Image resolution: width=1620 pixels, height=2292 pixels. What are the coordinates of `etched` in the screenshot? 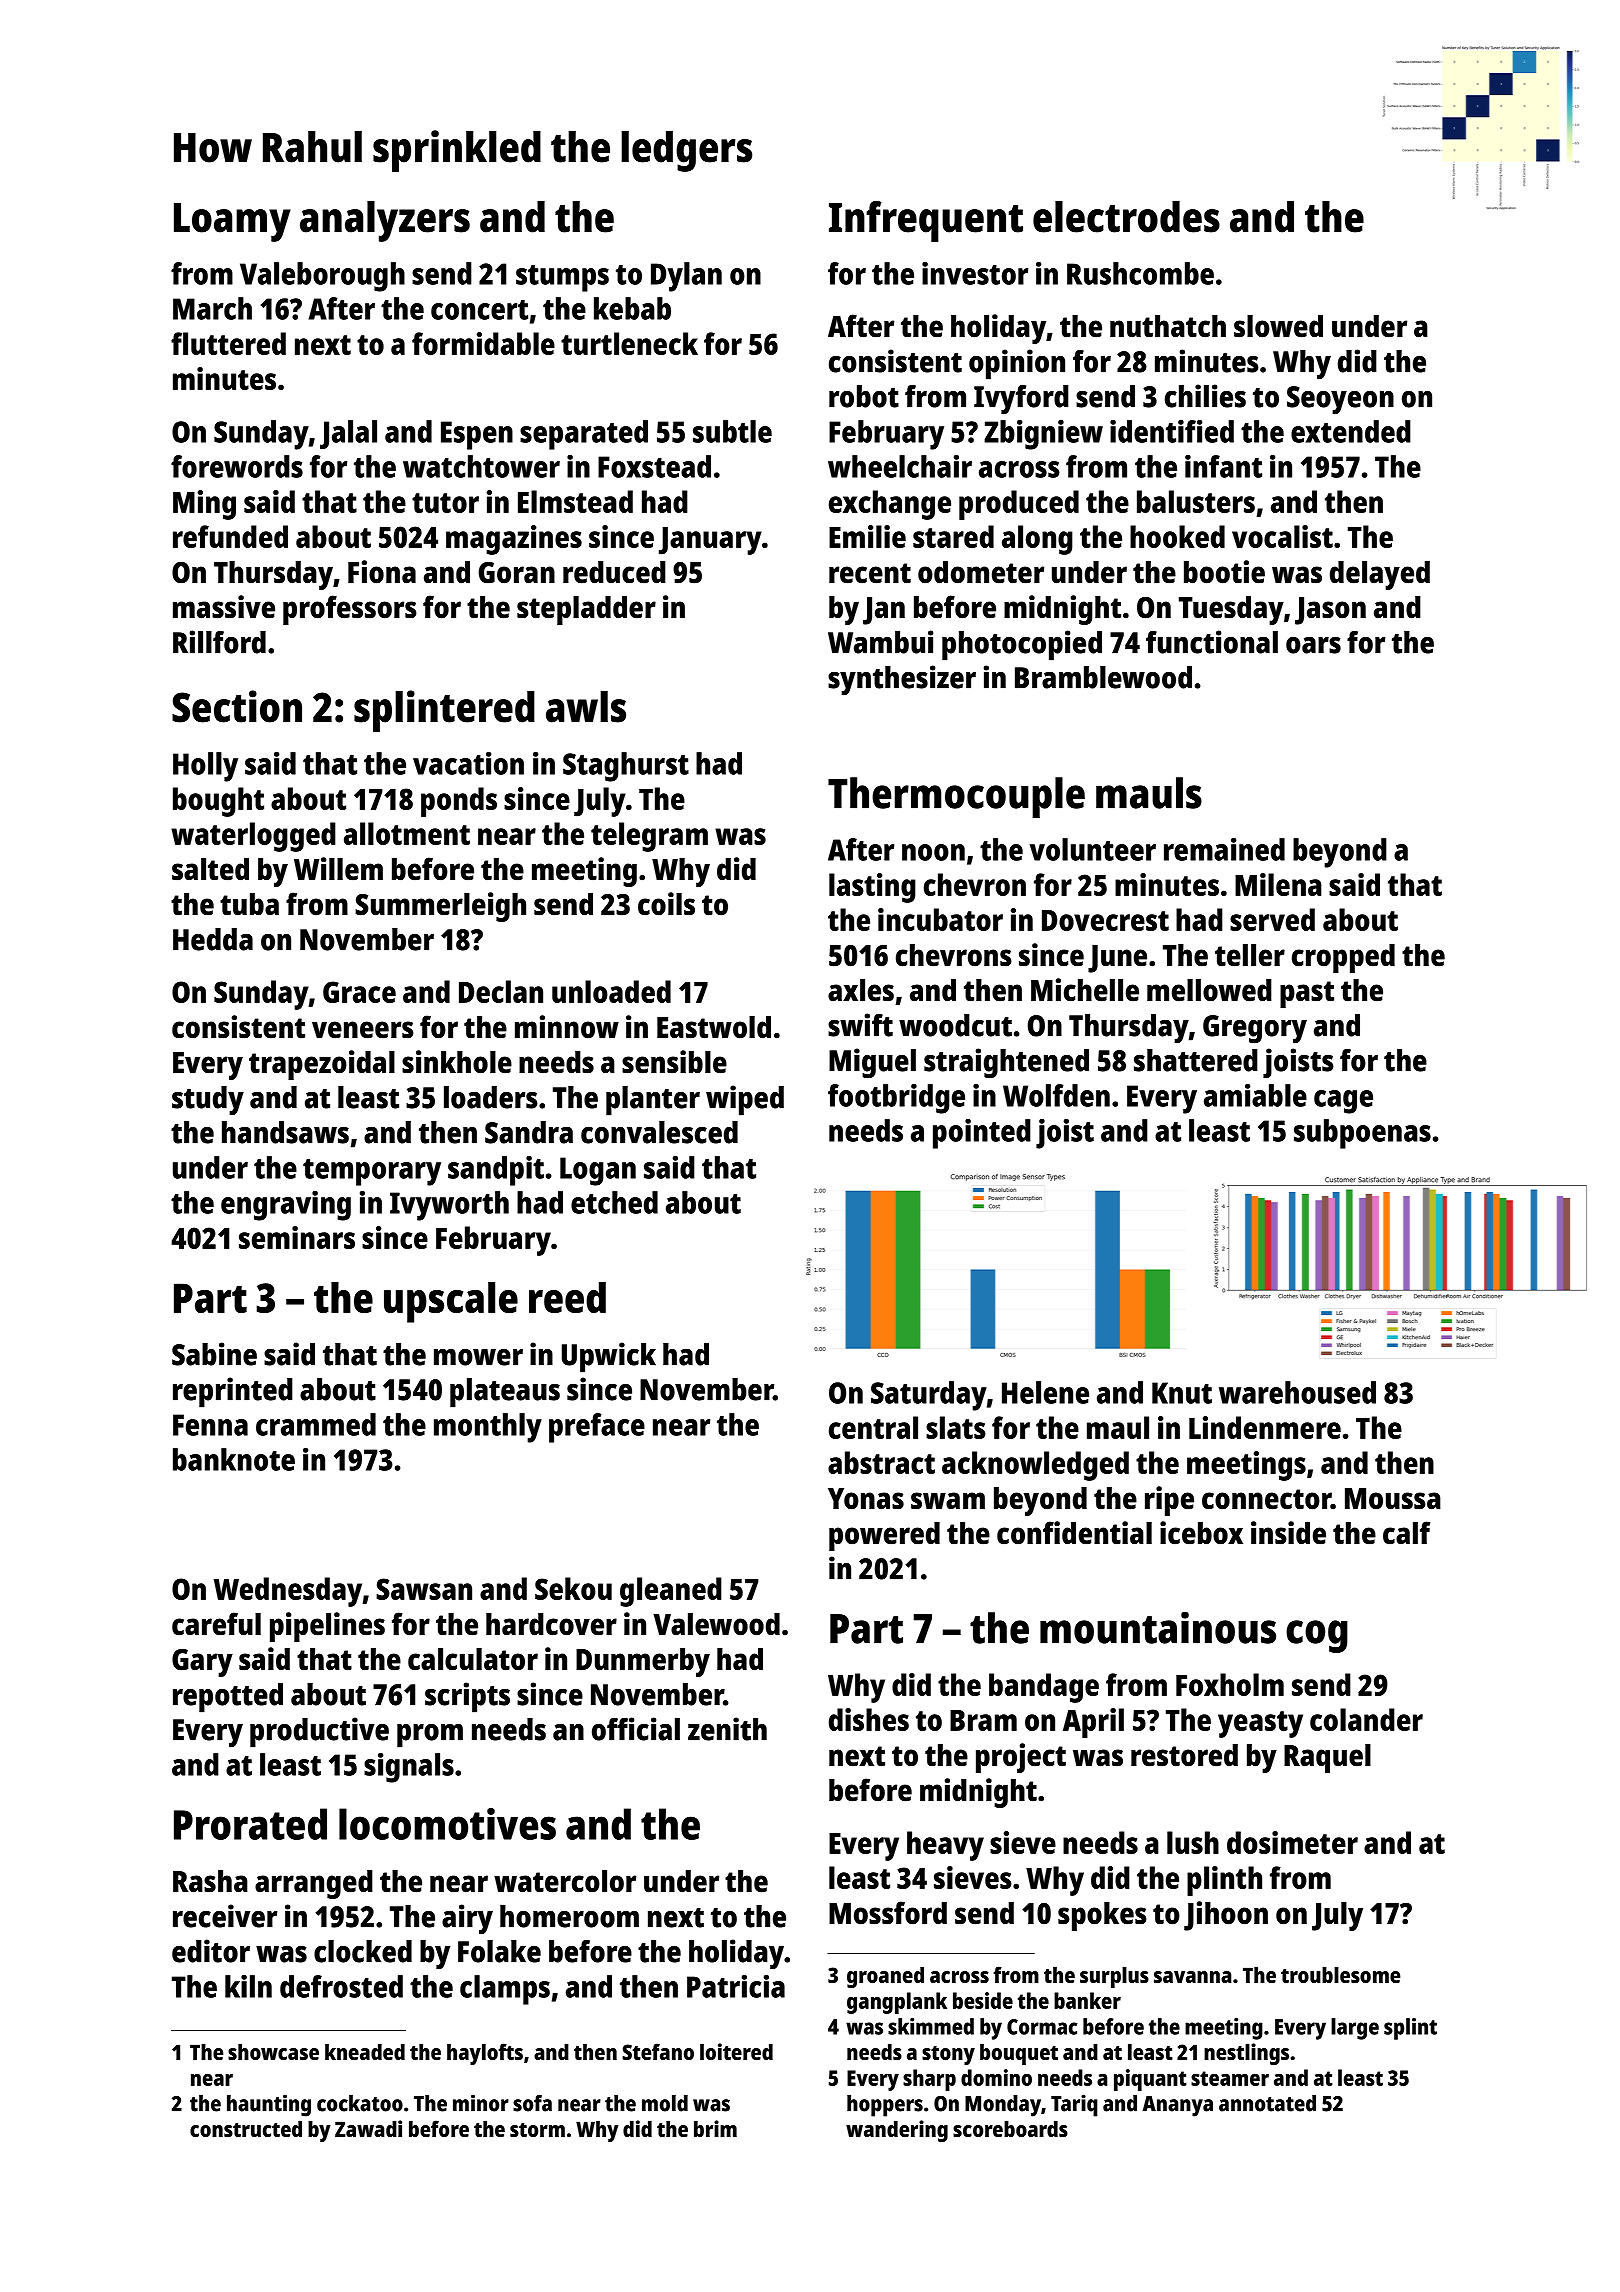 It's located at (614, 1202).
